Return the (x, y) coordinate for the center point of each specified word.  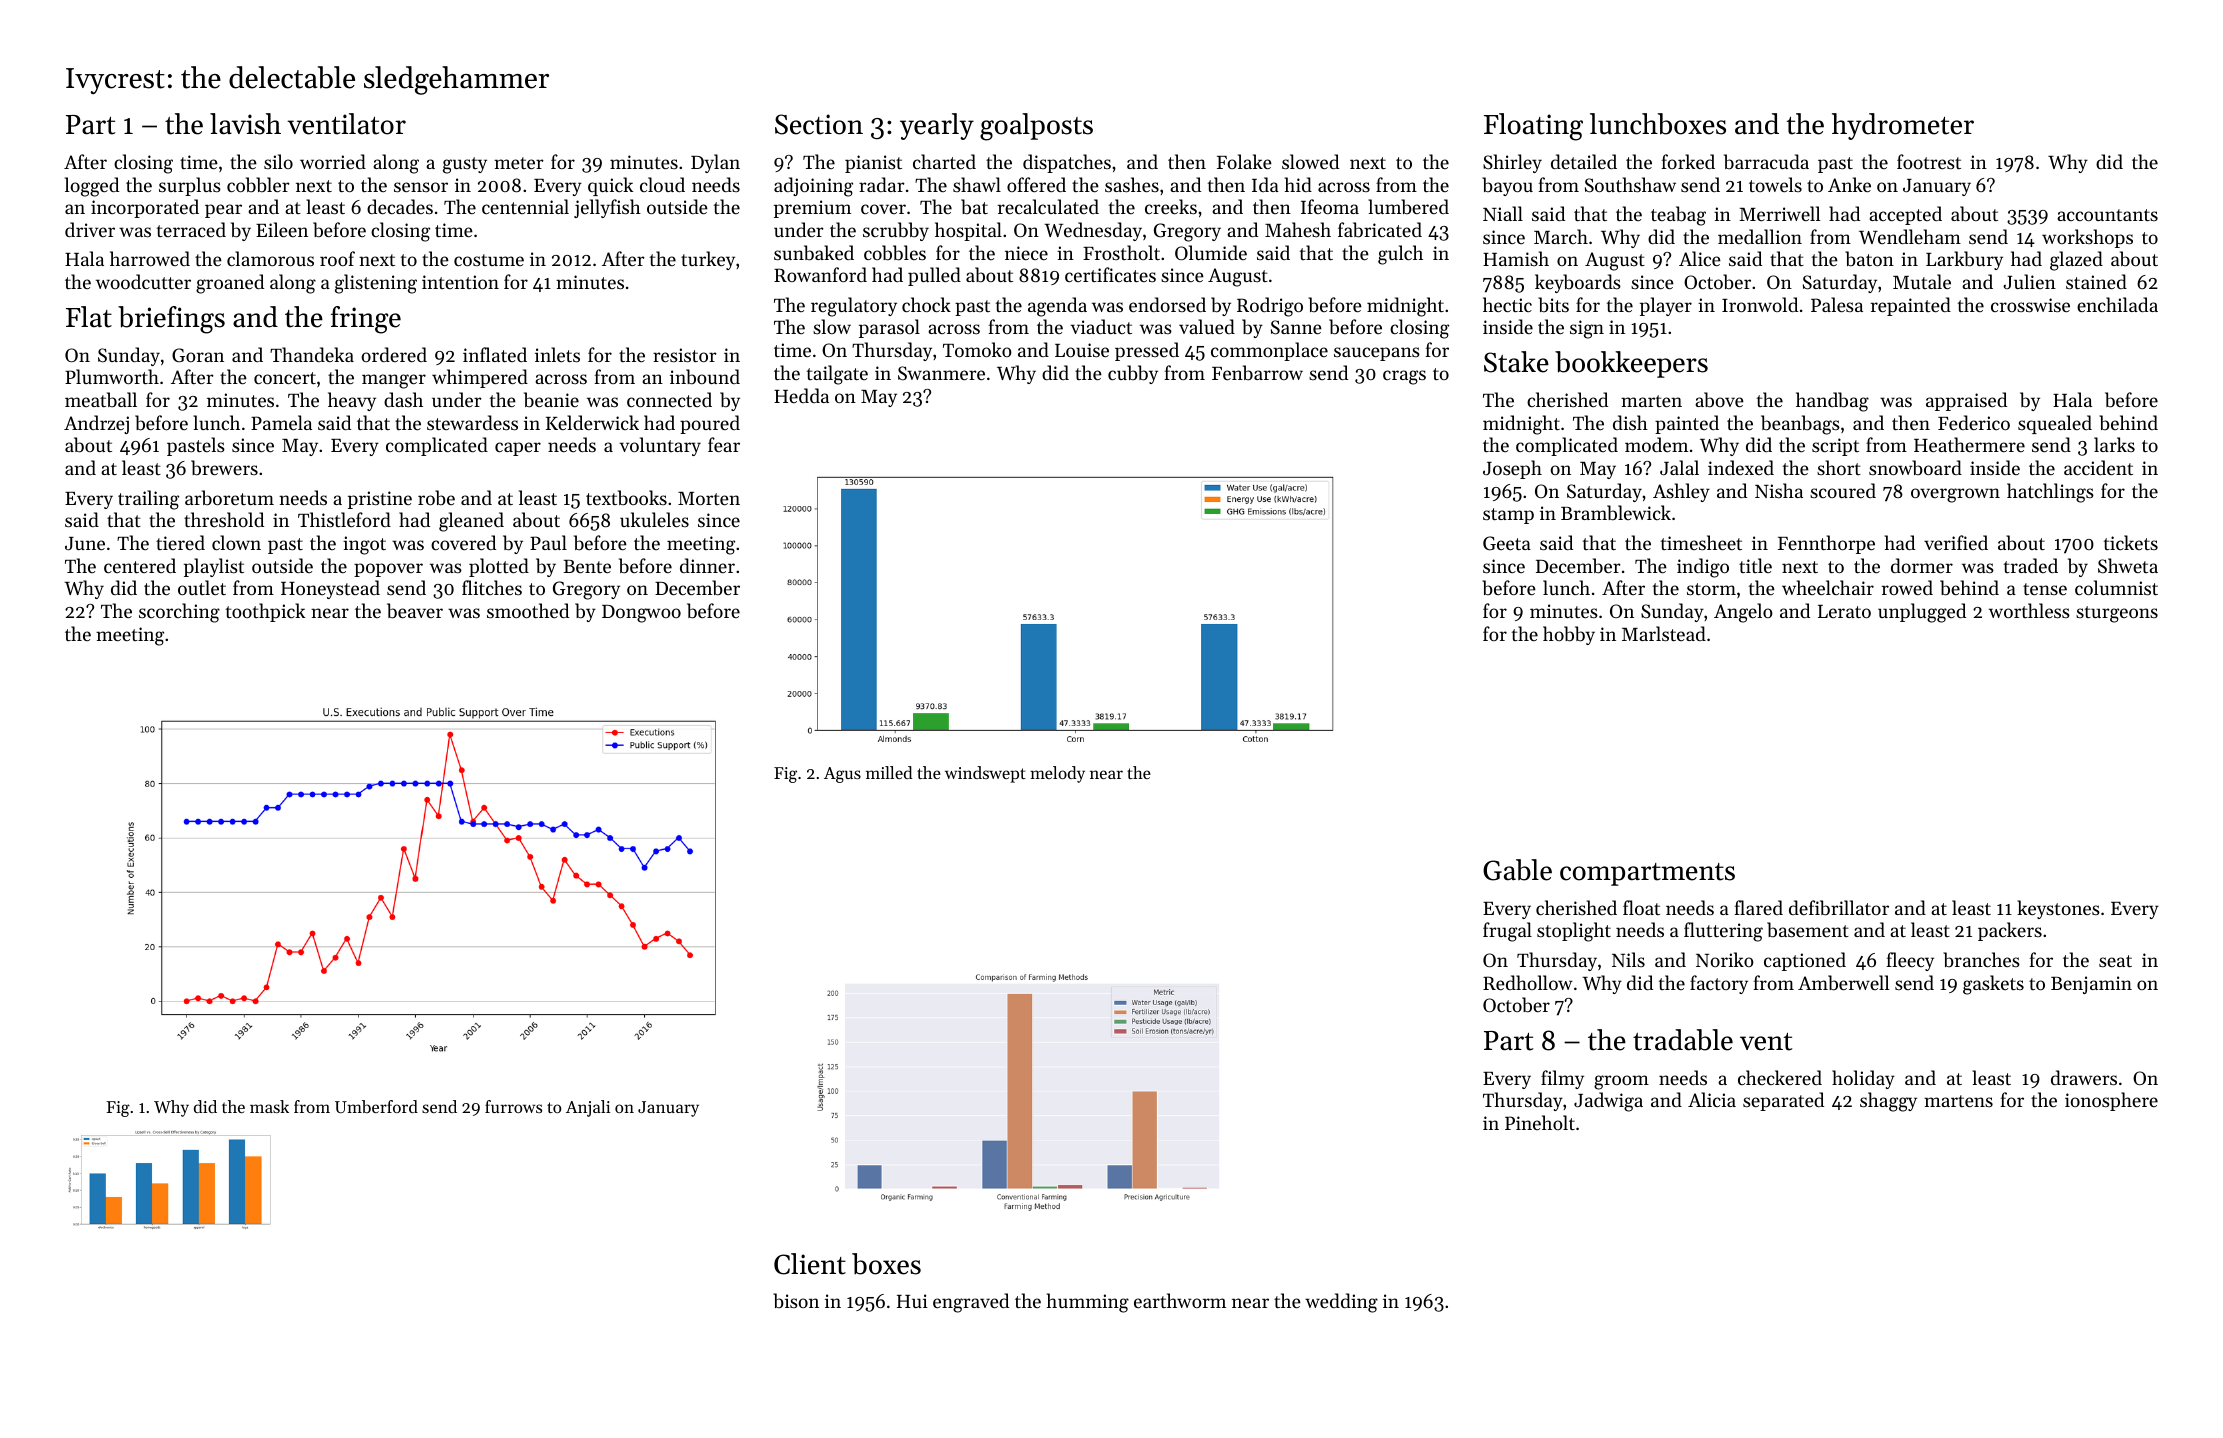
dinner (707, 565)
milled (889, 772)
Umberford (376, 1106)
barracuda (1766, 162)
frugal (1507, 932)
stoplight (1574, 932)
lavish (245, 124)
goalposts (1036, 127)
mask (269, 1106)
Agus (842, 775)
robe (436, 497)
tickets (2131, 542)
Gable (1517, 870)
